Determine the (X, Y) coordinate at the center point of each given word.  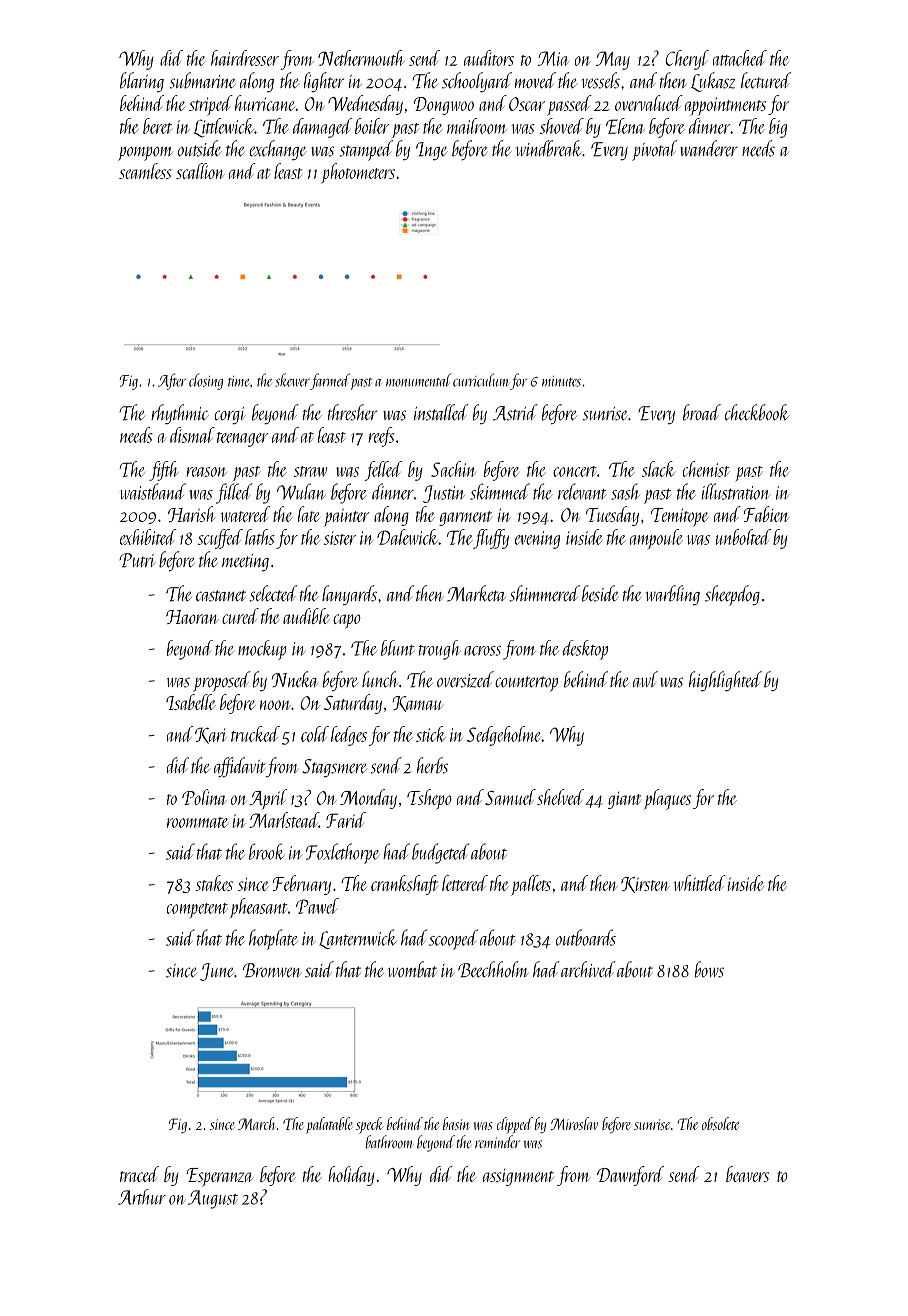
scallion (200, 171)
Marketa (476, 593)
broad (702, 412)
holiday (351, 1176)
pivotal (654, 150)
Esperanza (219, 1177)
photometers (358, 173)
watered (245, 514)
